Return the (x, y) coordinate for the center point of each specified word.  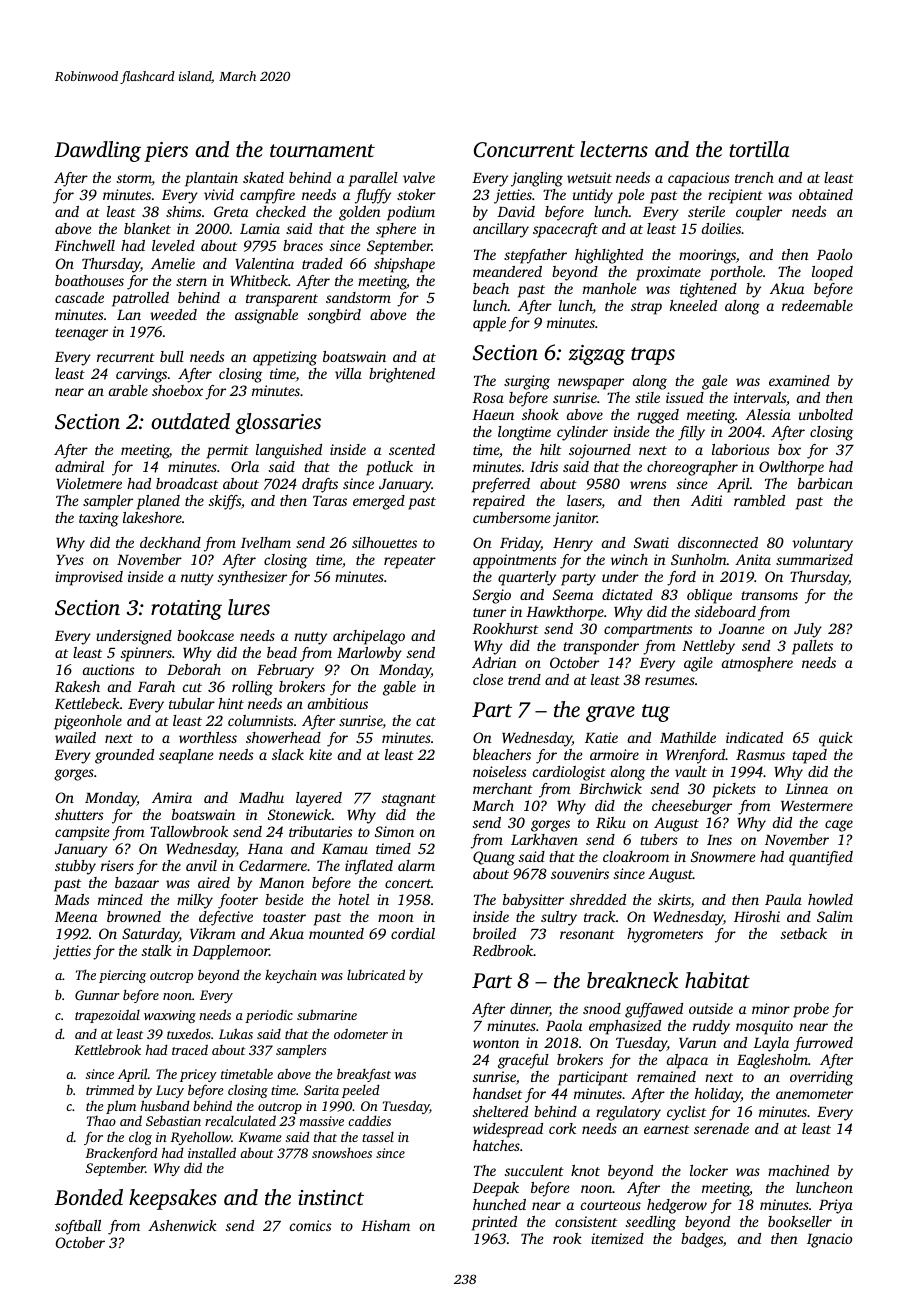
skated (263, 177)
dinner (530, 1010)
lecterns (614, 149)
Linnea (806, 788)
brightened (402, 375)
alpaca (687, 1061)
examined (799, 380)
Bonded (88, 1197)
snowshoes (342, 1152)
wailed (75, 737)
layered (319, 799)
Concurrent (524, 150)
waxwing (170, 1016)
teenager (81, 334)
